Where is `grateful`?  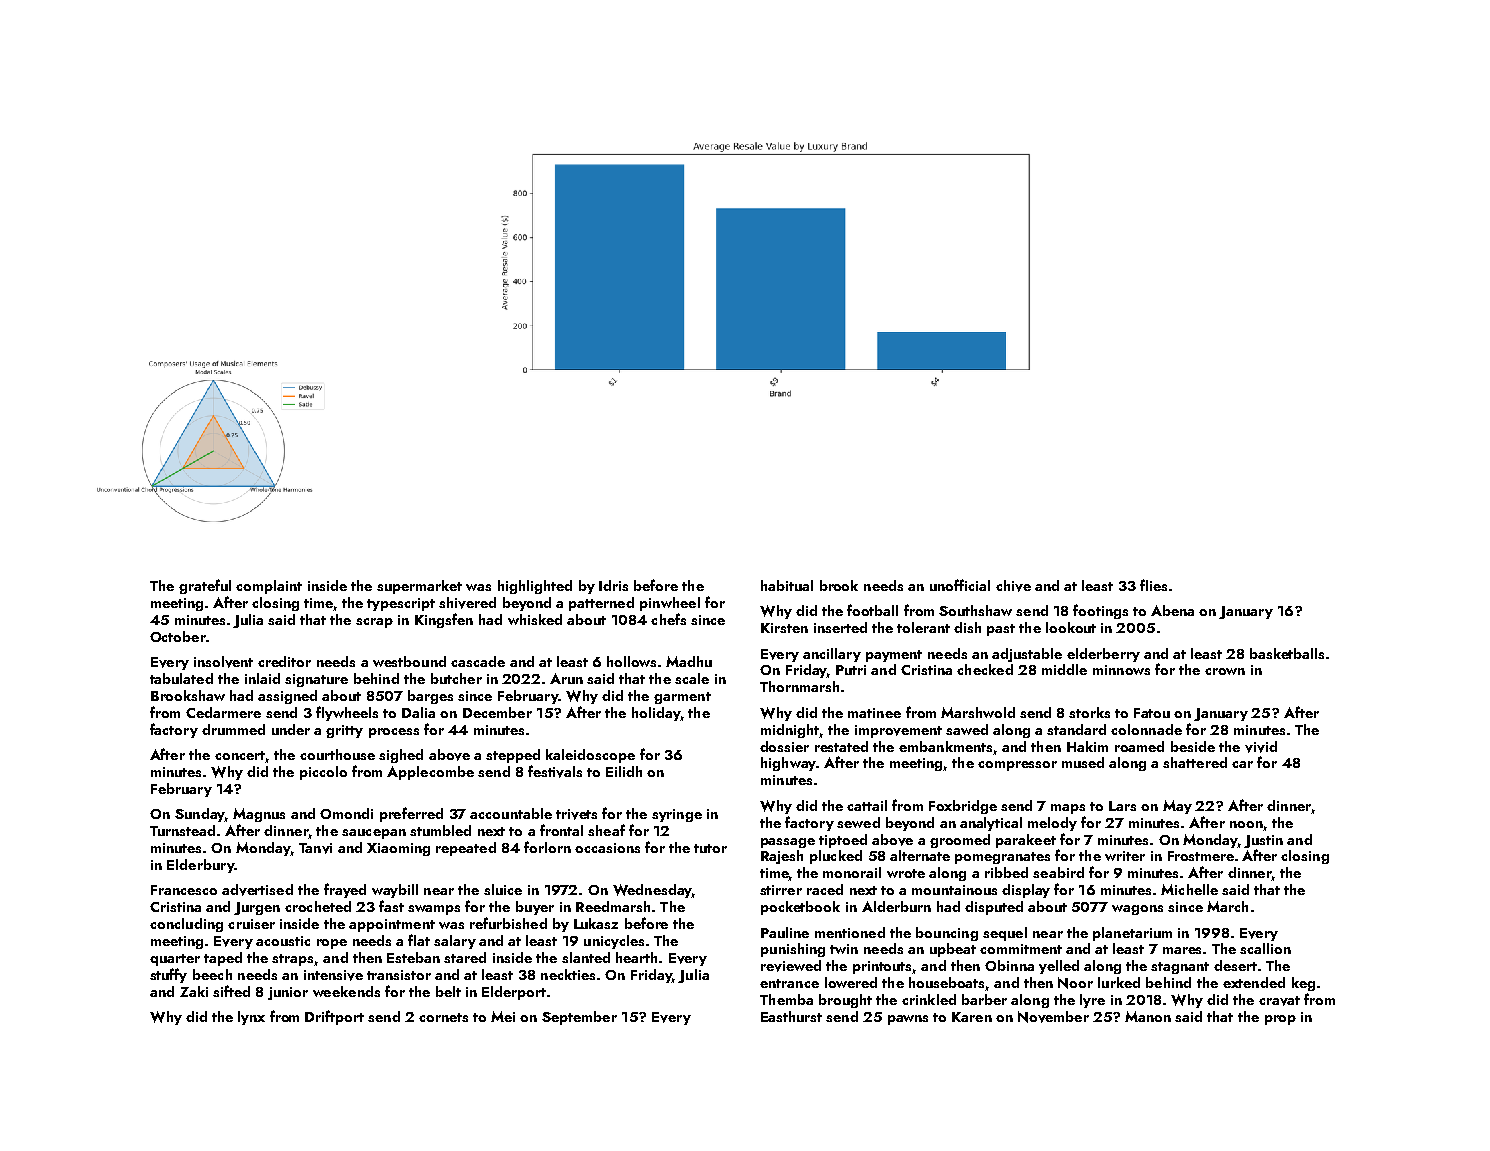 grateful is located at coordinates (205, 586).
